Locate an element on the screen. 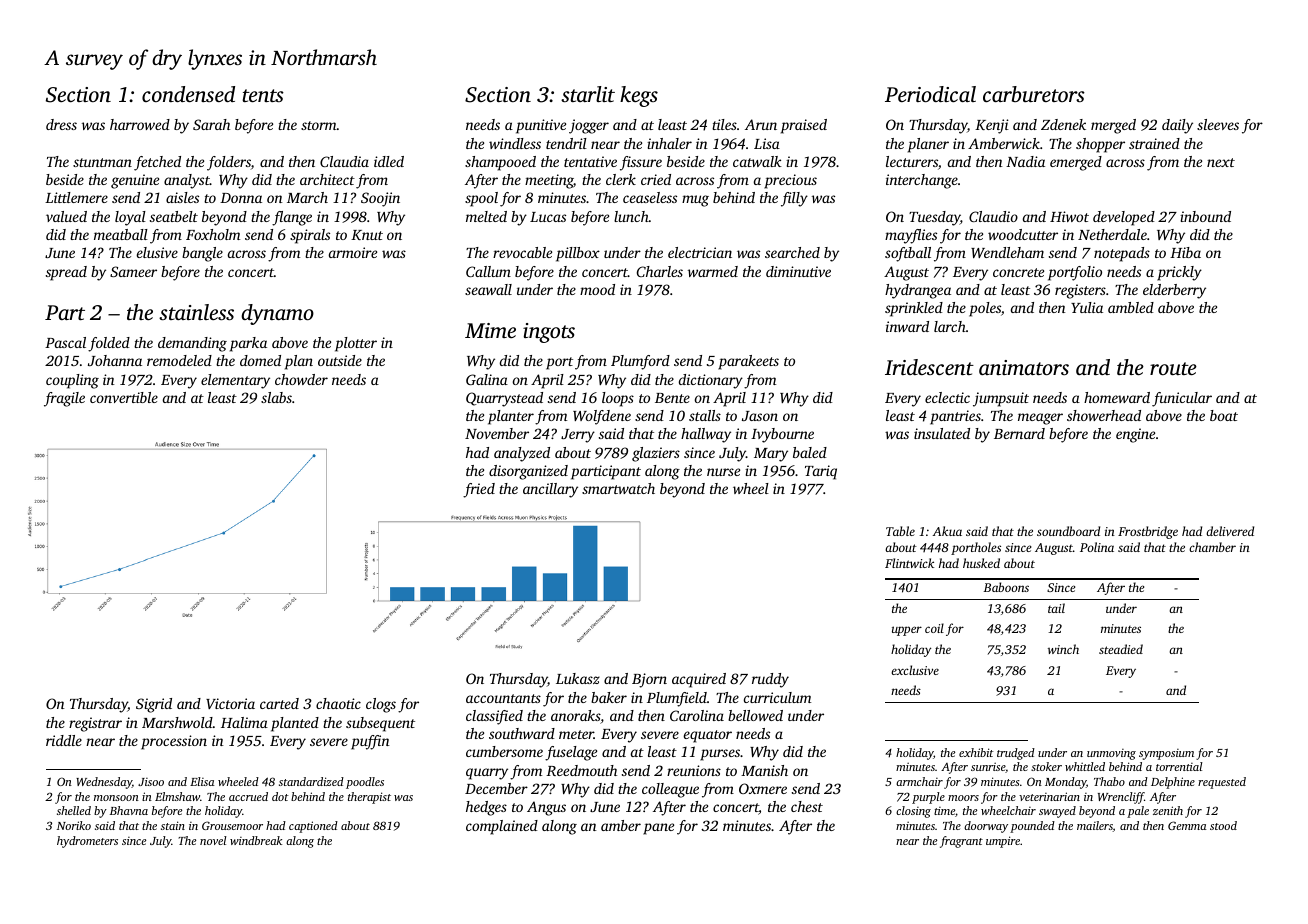 The width and height of the screenshot is (1308, 924). electrician is located at coordinates (700, 252).
